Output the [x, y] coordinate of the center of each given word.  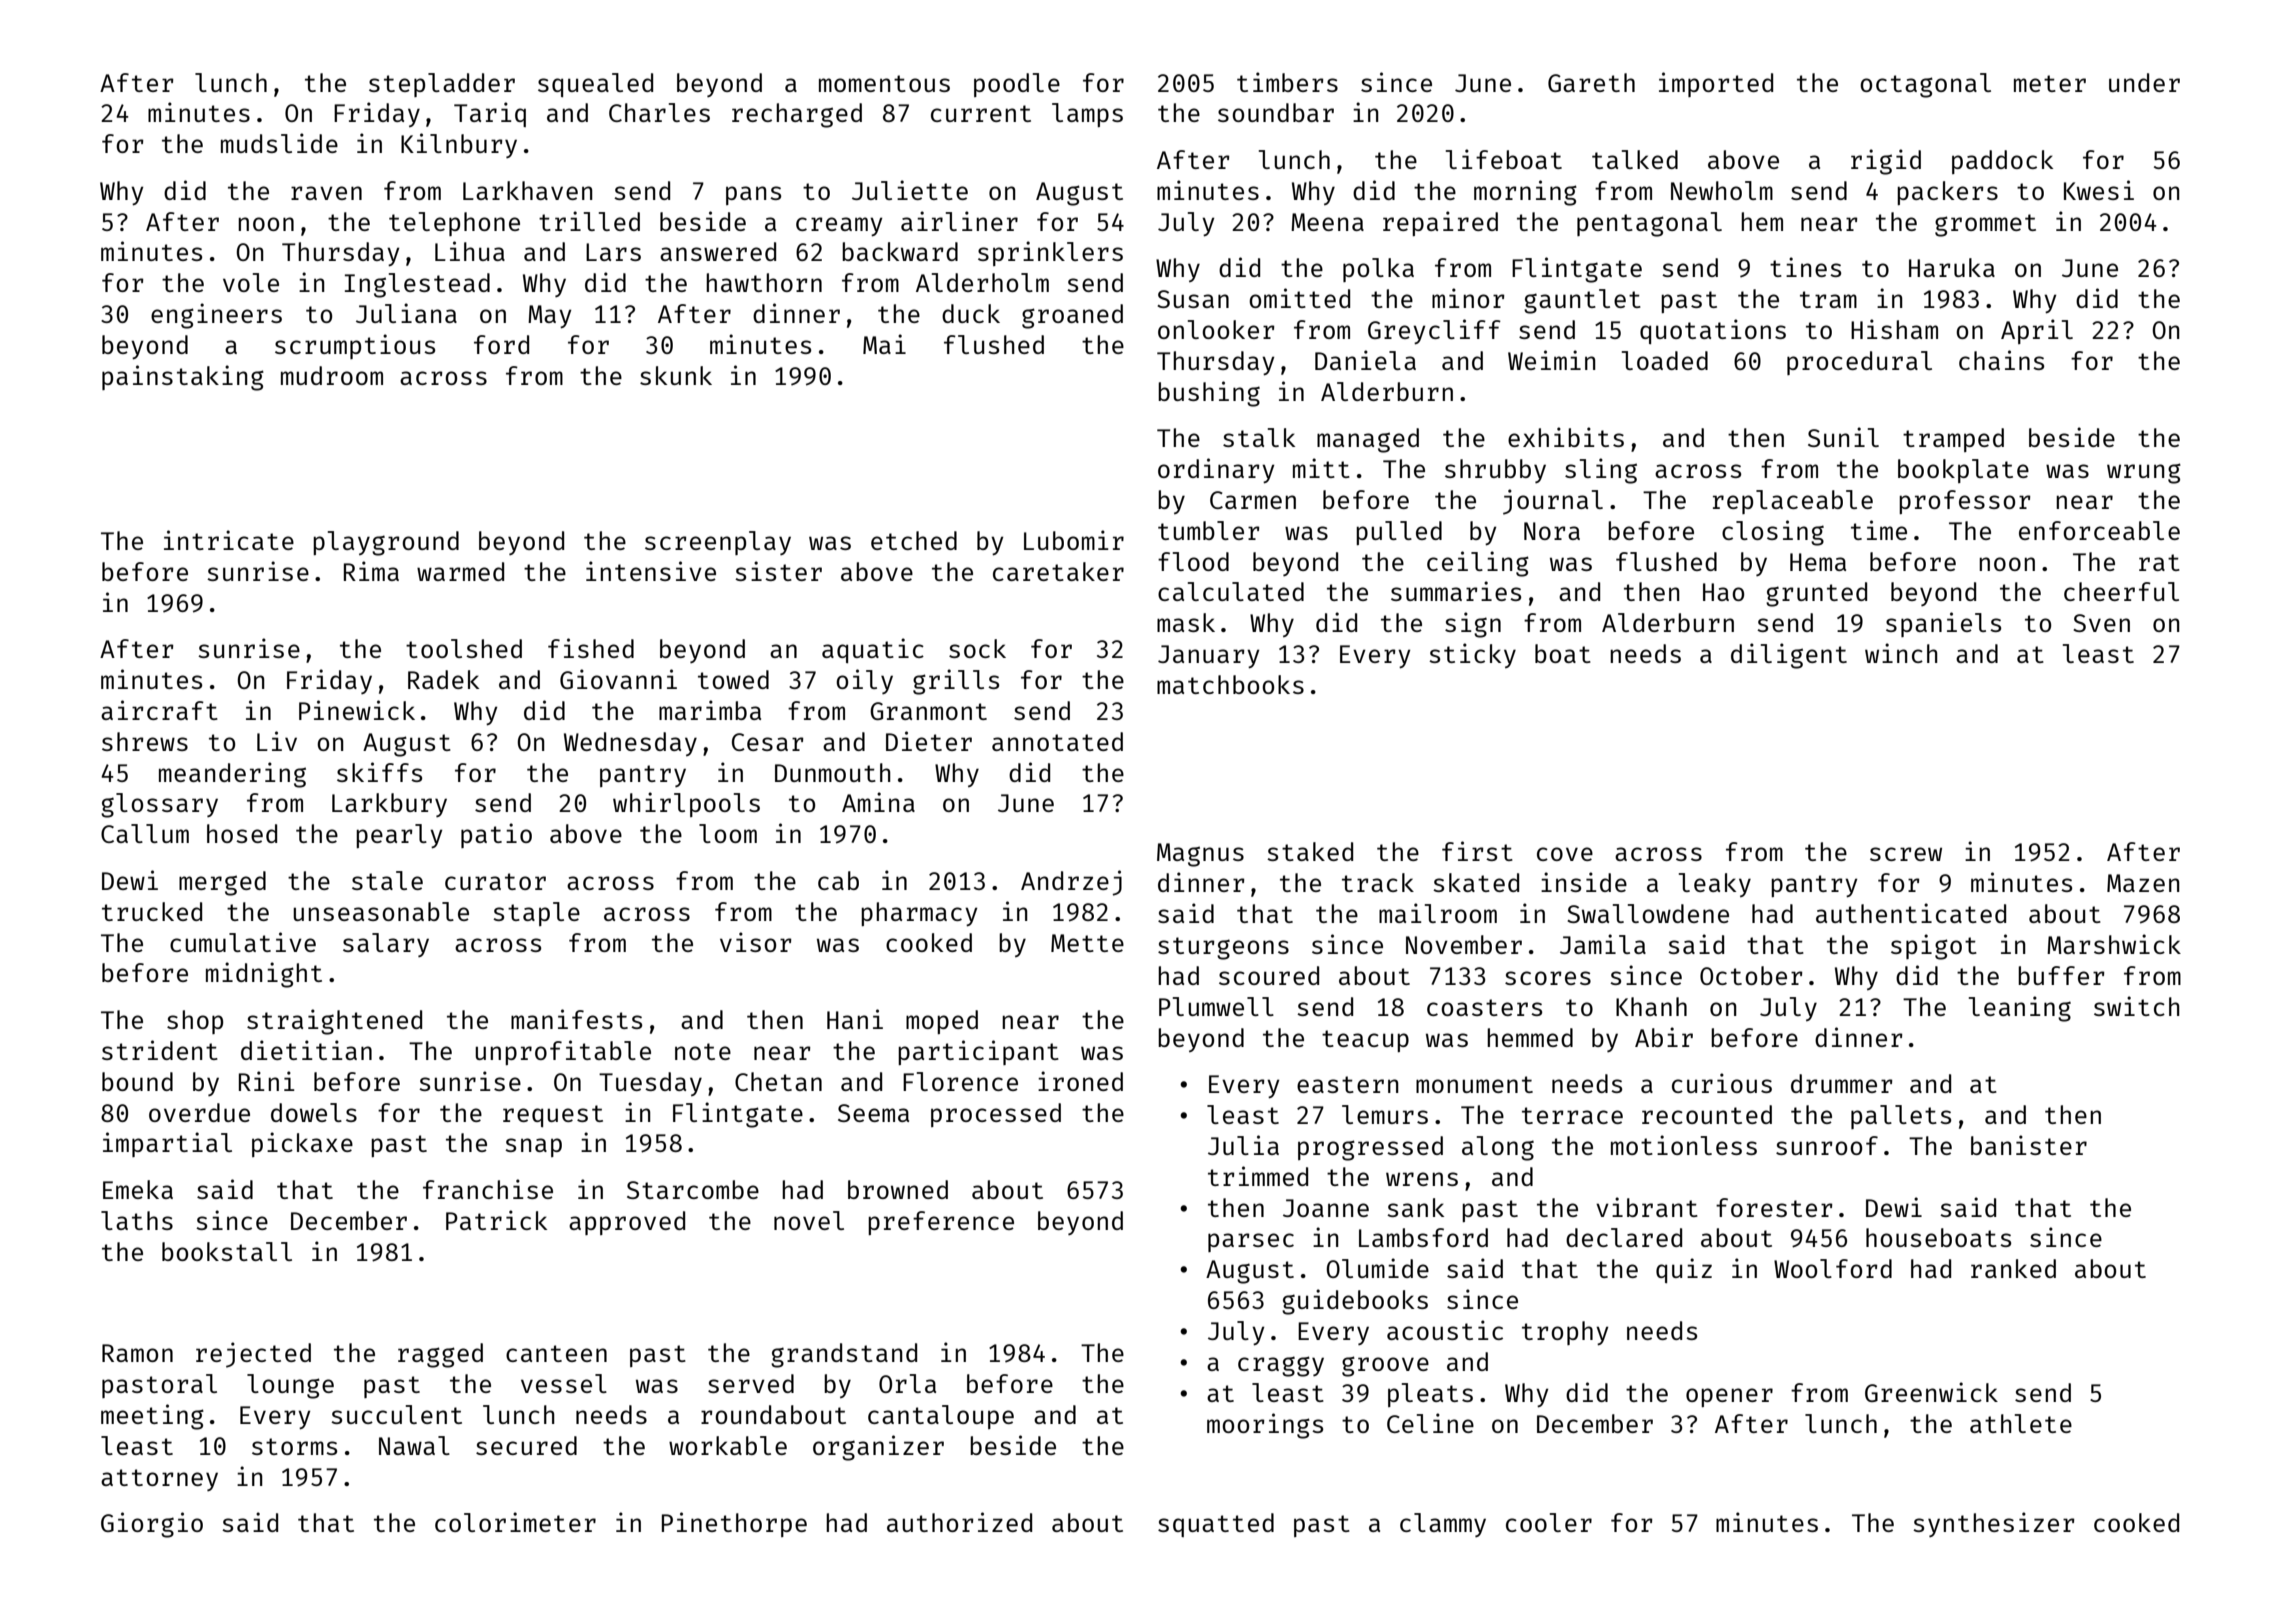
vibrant [1647, 1207]
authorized [959, 1522]
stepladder [442, 85]
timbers [1287, 82]
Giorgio [152, 1525]
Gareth [1591, 82]
